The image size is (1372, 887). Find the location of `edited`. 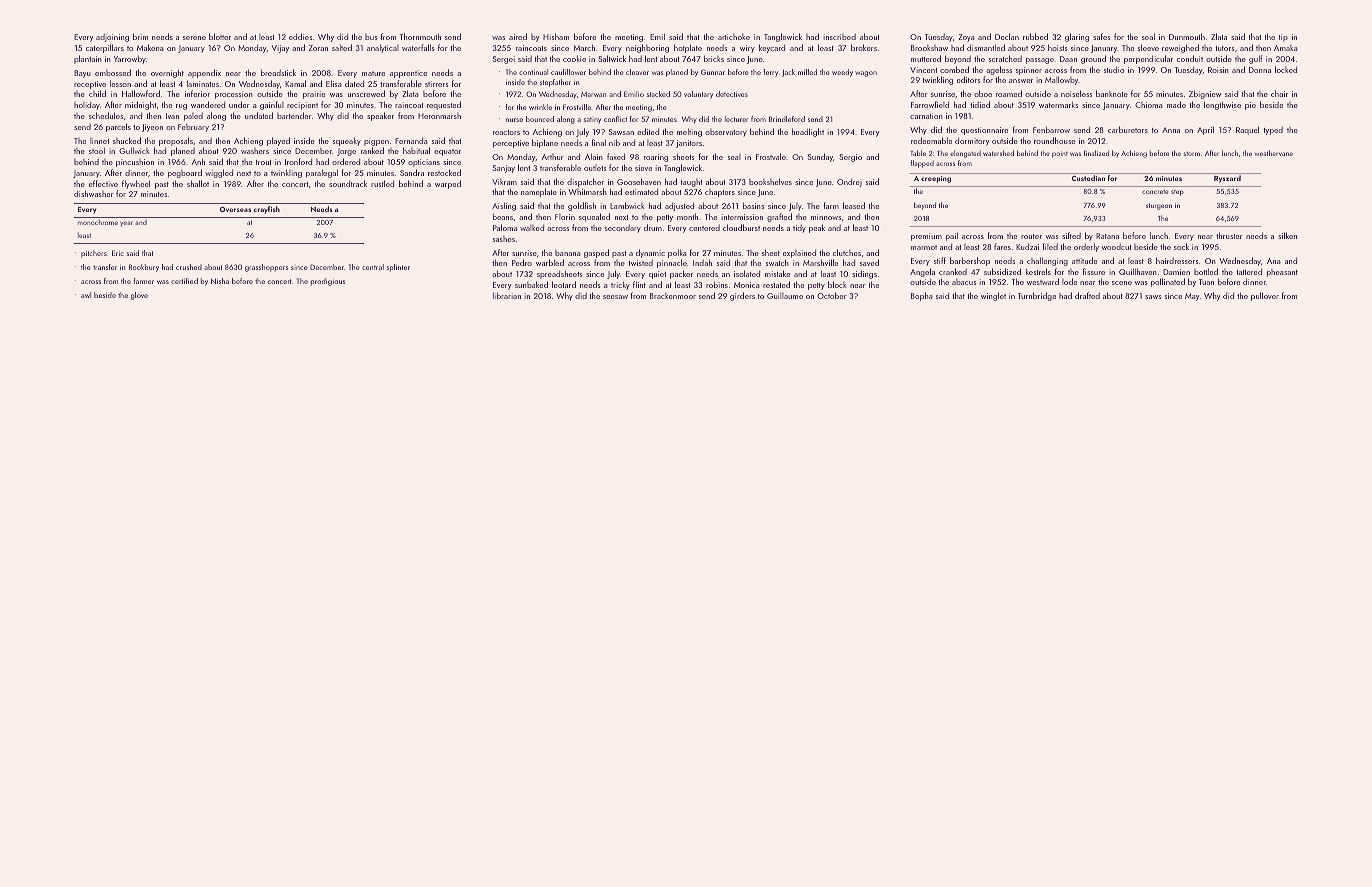

edited is located at coordinates (648, 131).
